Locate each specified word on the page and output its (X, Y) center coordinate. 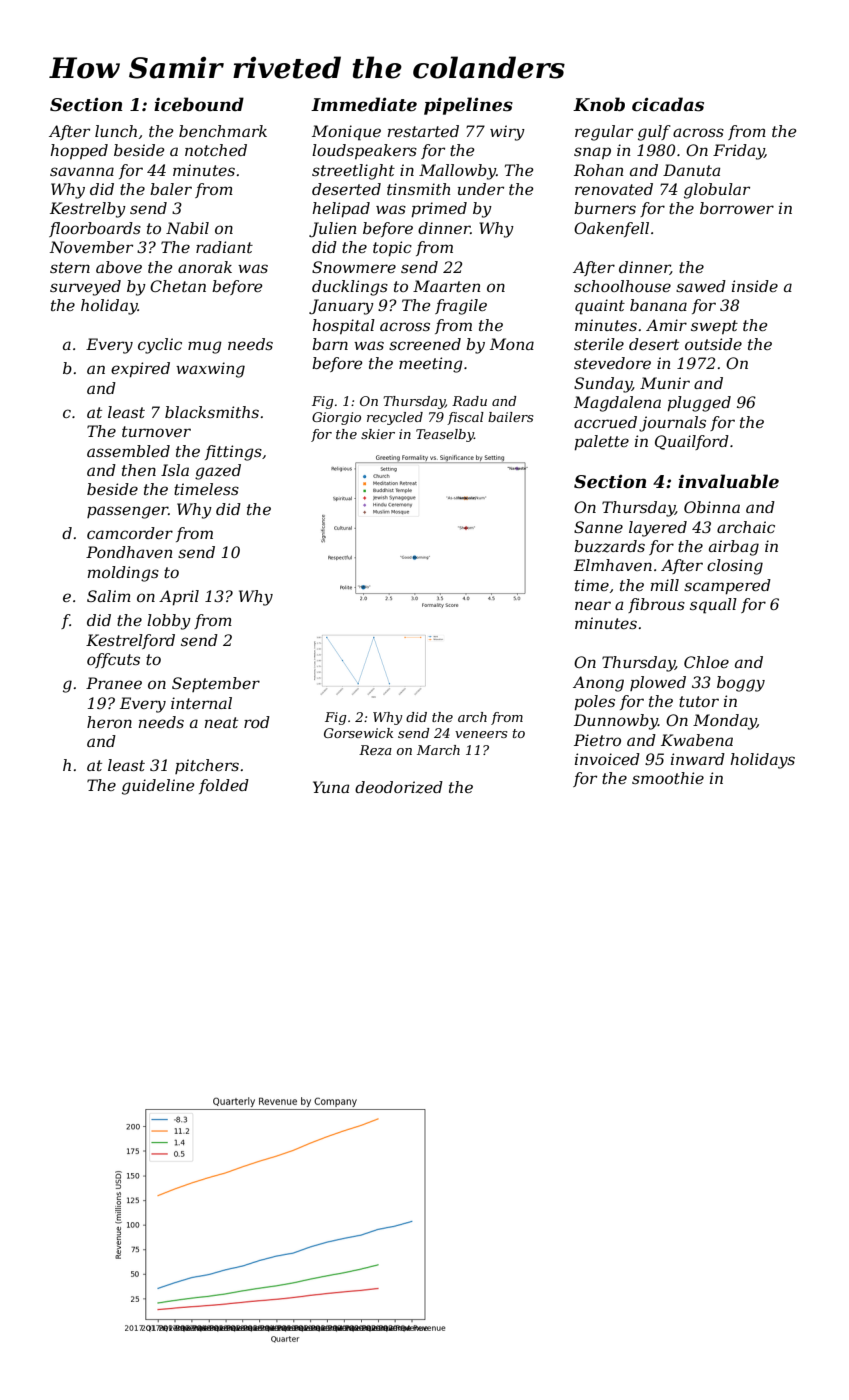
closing (735, 567)
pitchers (207, 766)
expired (140, 370)
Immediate (364, 104)
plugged (699, 404)
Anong (598, 684)
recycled (395, 418)
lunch (116, 131)
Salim (109, 596)
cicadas (668, 104)
